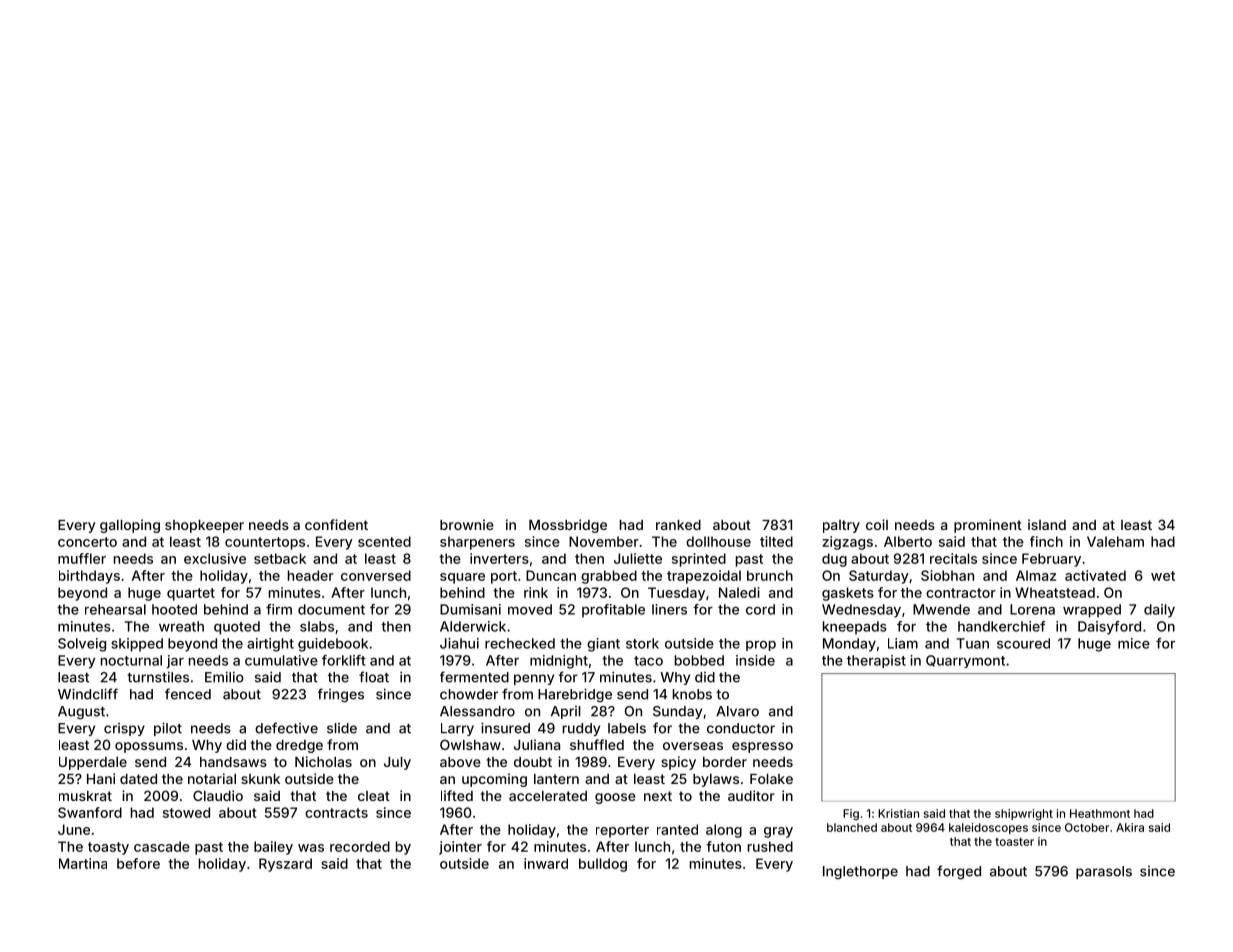  What do you see at coordinates (877, 524) in the image?
I see `coil` at bounding box center [877, 524].
